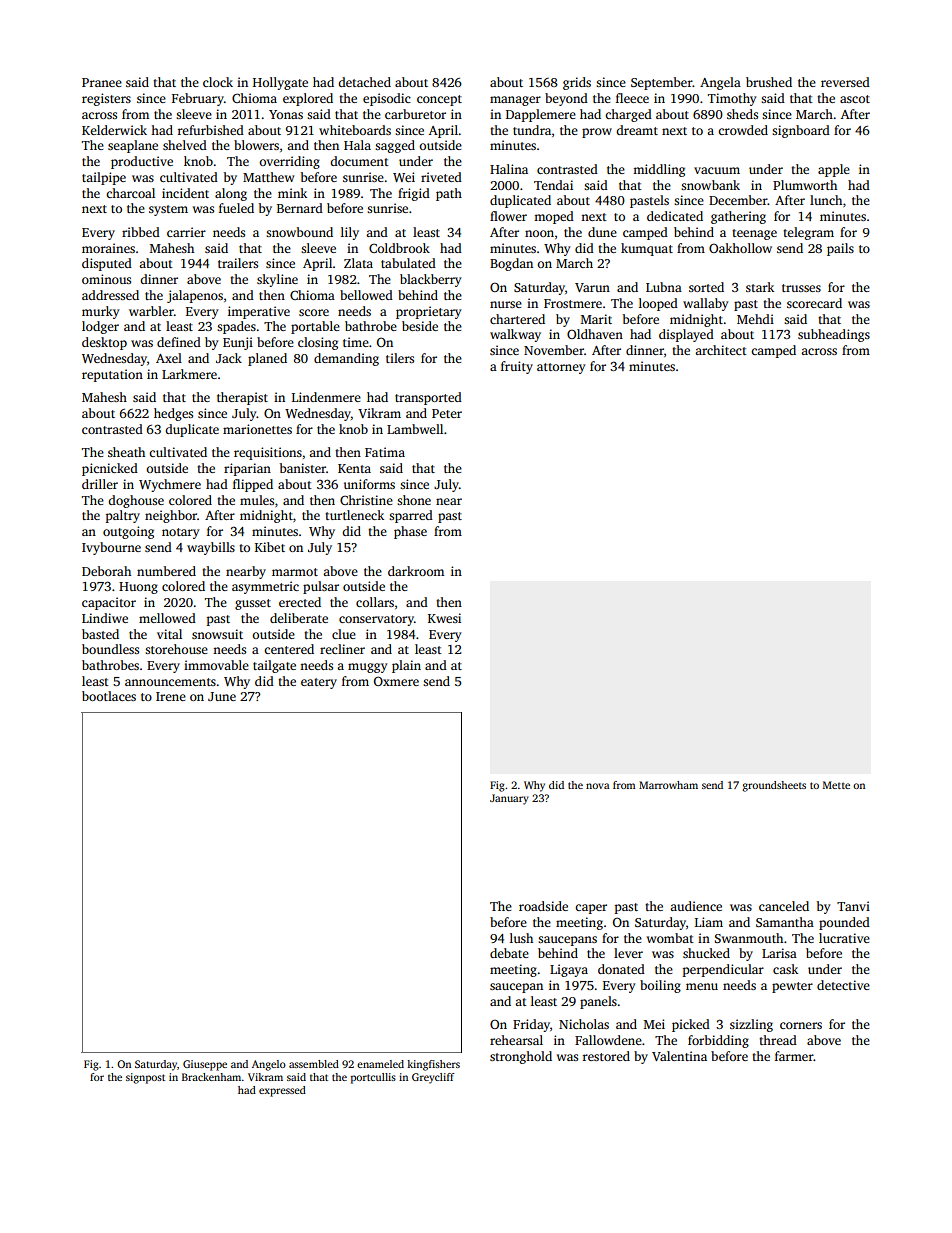 The width and height of the screenshot is (952, 1233). Describe the element at coordinates (836, 785) in the screenshot. I see `Mette` at that location.
